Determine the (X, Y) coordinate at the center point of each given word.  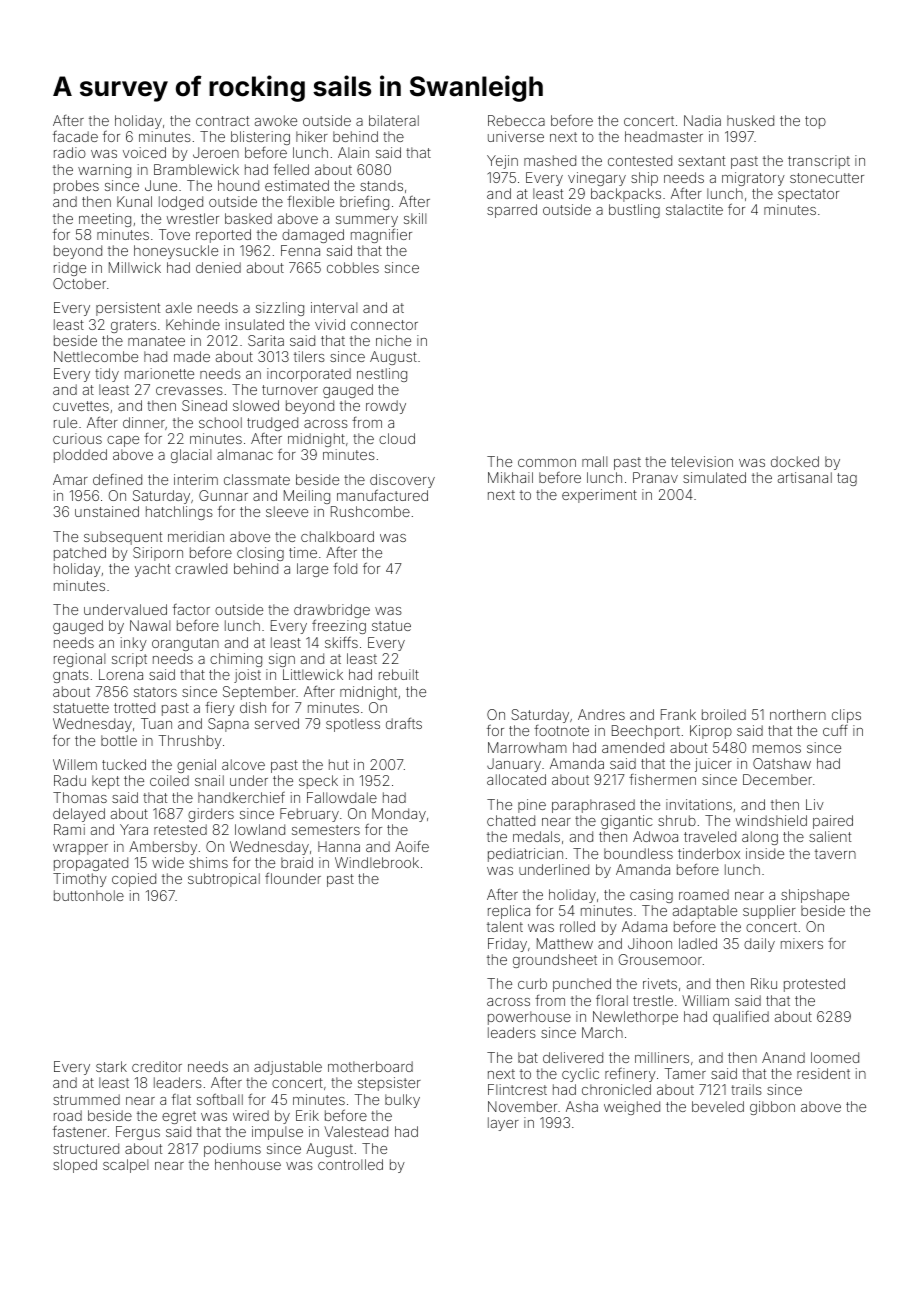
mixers (802, 943)
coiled (169, 780)
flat (181, 1099)
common (547, 463)
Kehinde (193, 324)
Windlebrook (377, 862)
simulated (714, 477)
